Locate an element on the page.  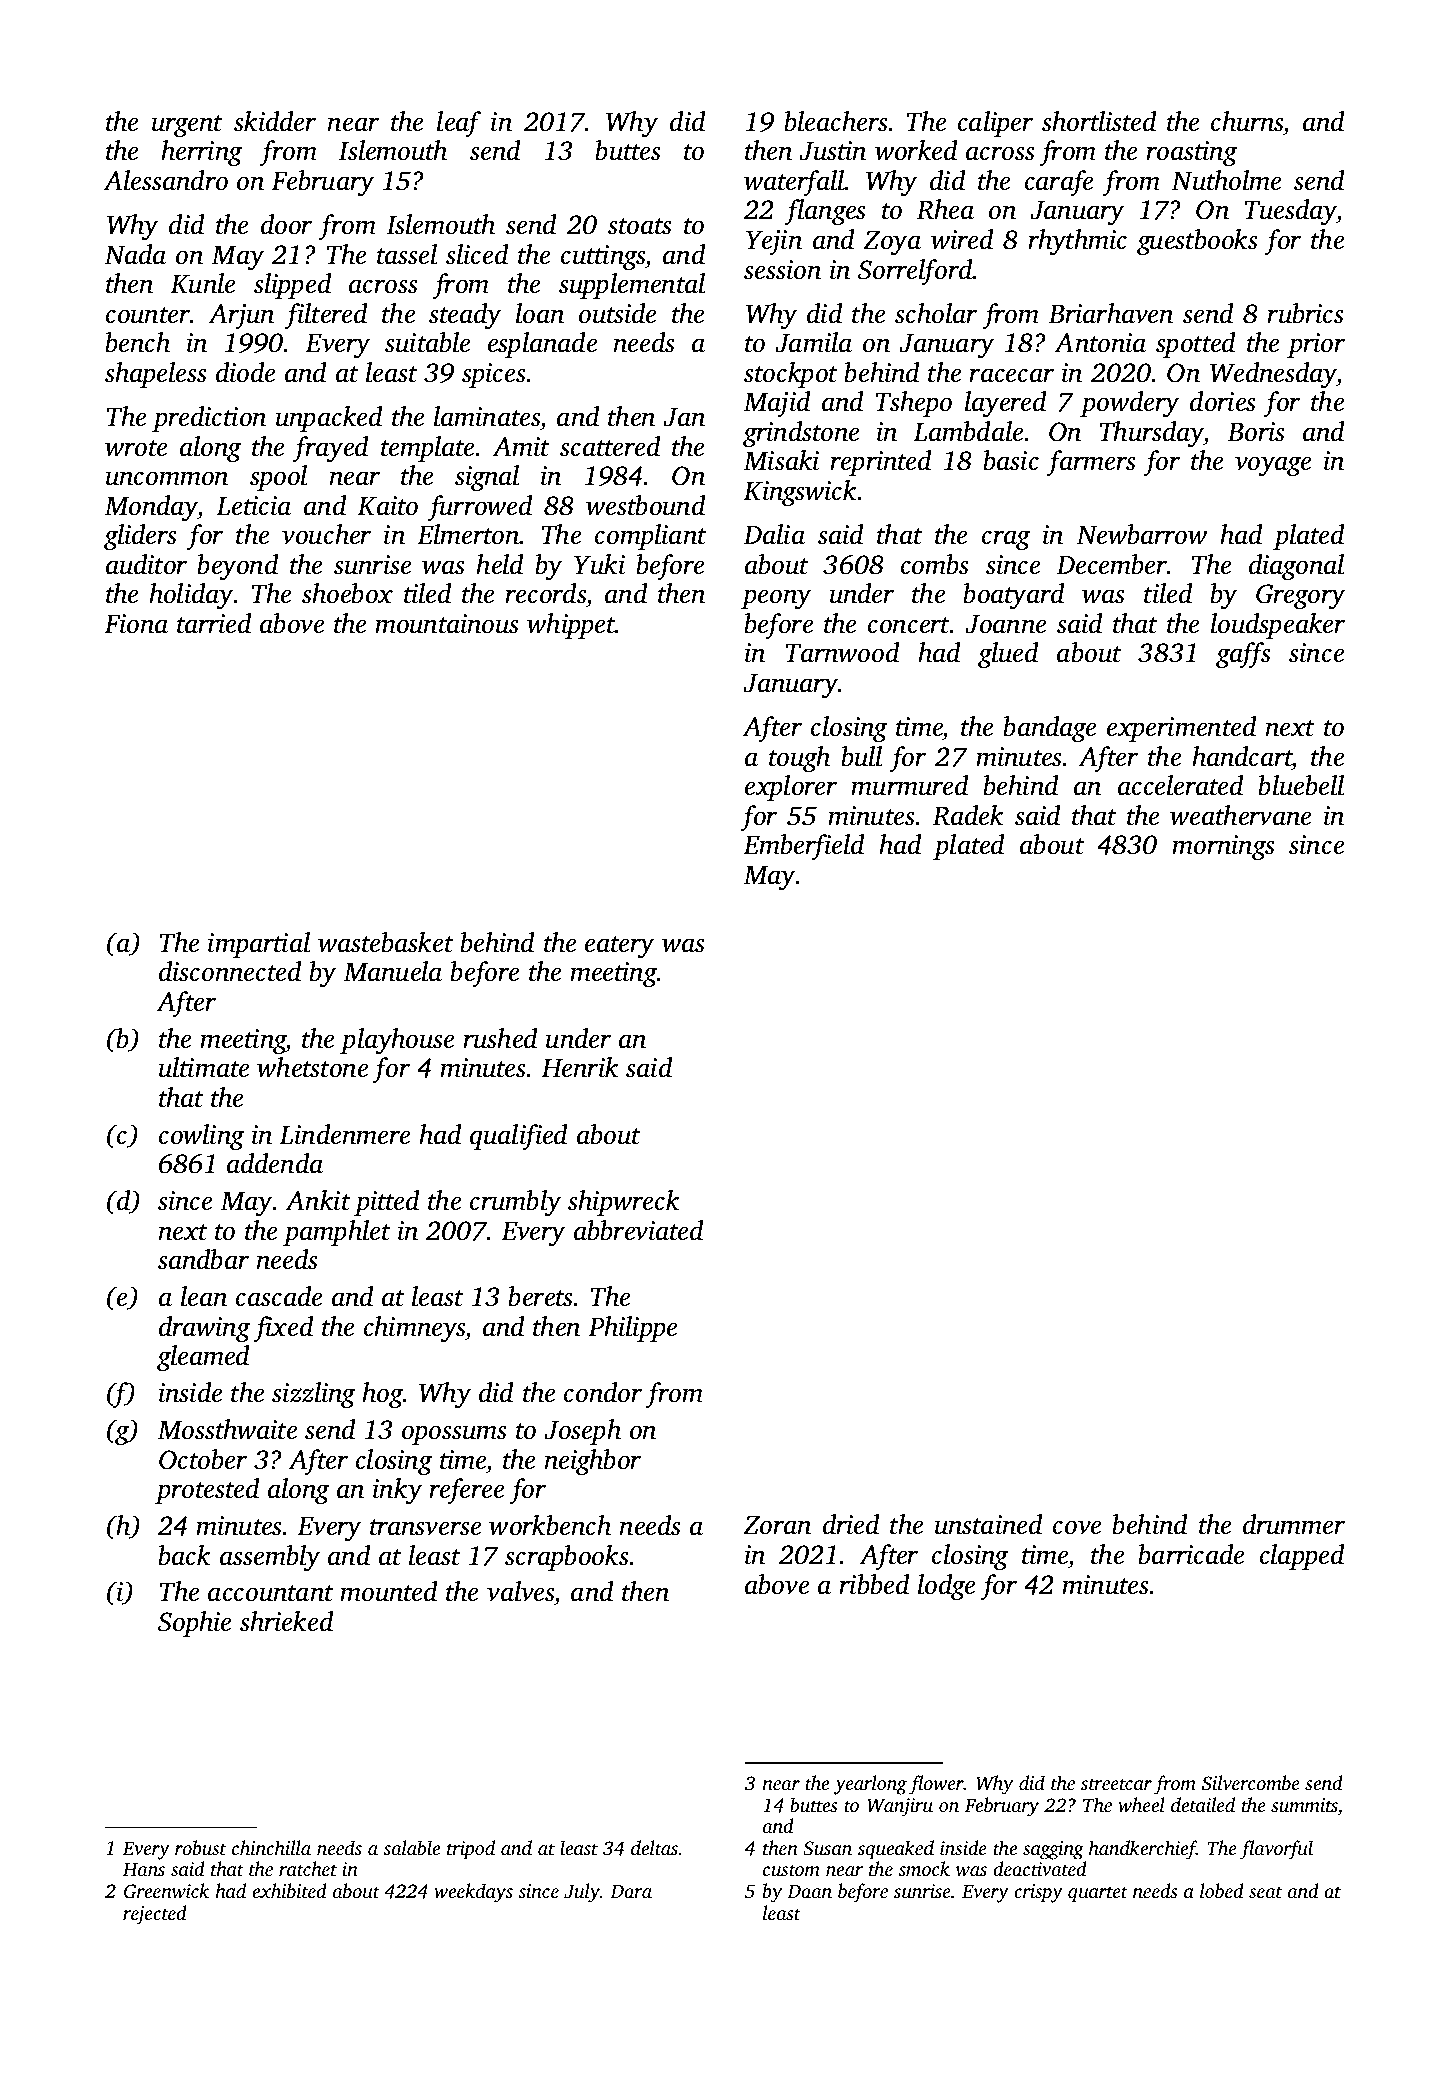
voyage is located at coordinates (1273, 466).
